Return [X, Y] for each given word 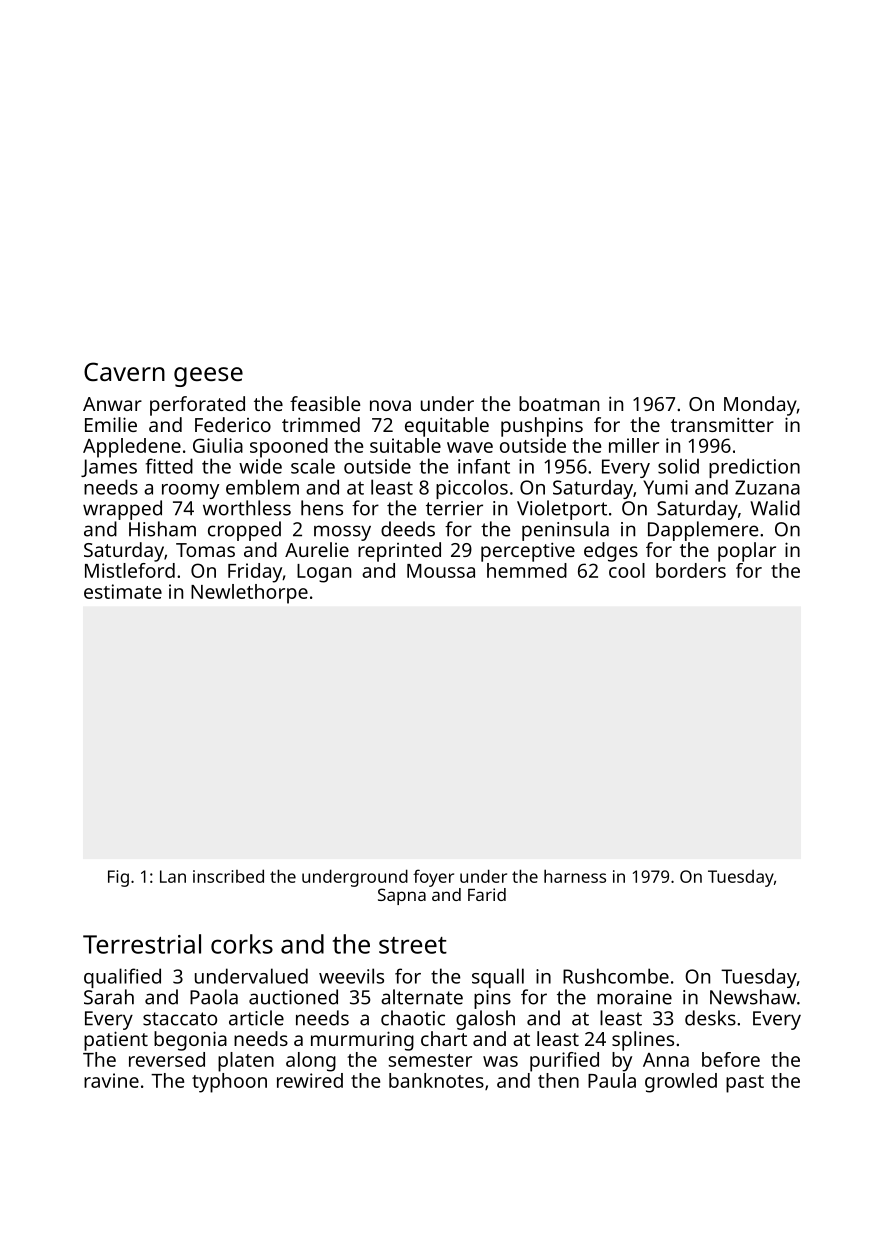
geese [208, 377]
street [413, 945]
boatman [559, 403]
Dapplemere [703, 531]
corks [242, 944]
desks [710, 1018]
